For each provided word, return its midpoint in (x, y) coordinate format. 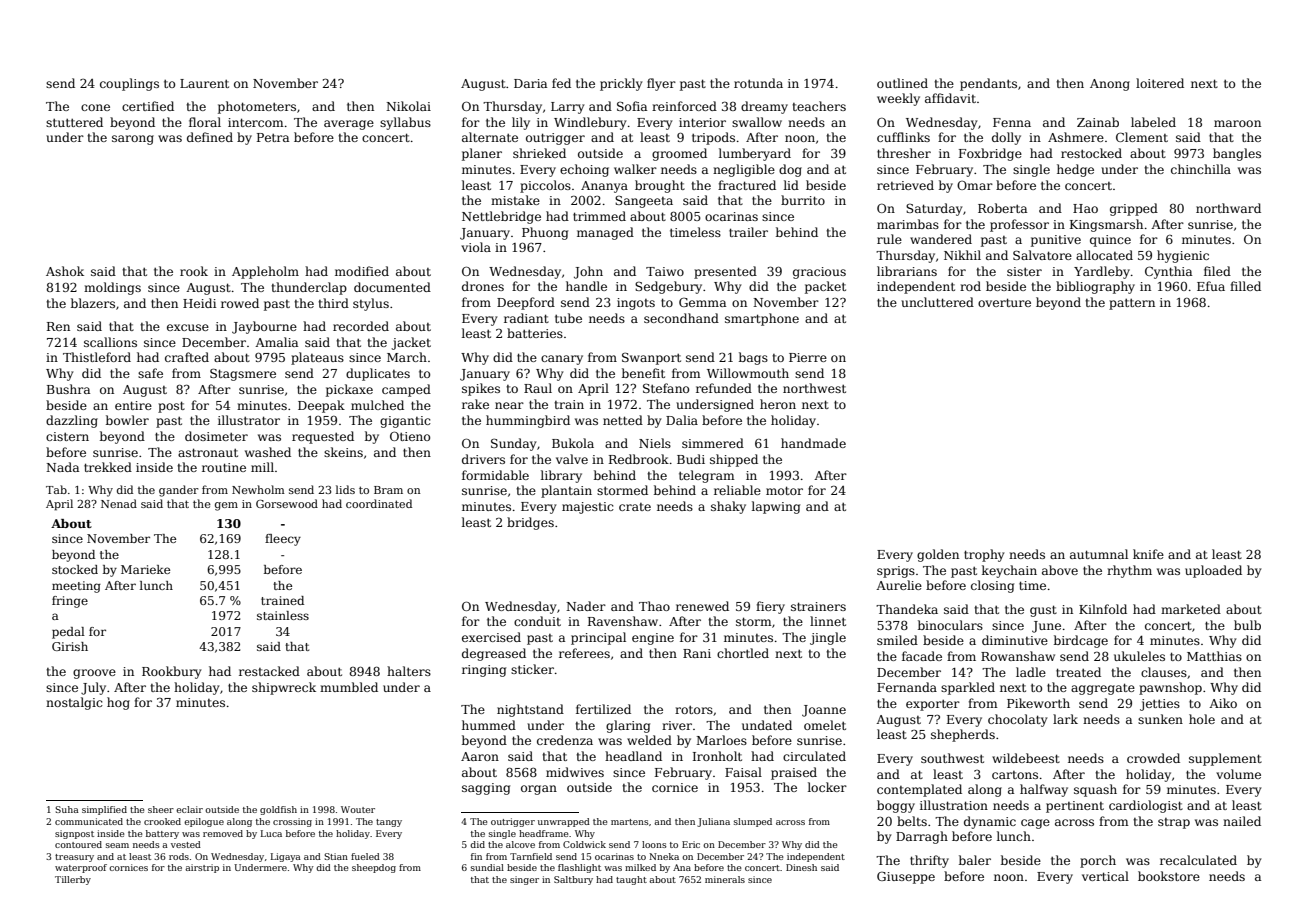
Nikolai (408, 106)
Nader (586, 606)
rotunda (758, 83)
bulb (1247, 625)
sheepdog (374, 868)
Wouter (358, 809)
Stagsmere (243, 374)
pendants (988, 84)
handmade (813, 443)
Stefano (666, 388)
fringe (70, 602)
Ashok (65, 271)
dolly (1006, 138)
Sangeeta (644, 201)
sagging (486, 789)
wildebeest (1026, 758)
